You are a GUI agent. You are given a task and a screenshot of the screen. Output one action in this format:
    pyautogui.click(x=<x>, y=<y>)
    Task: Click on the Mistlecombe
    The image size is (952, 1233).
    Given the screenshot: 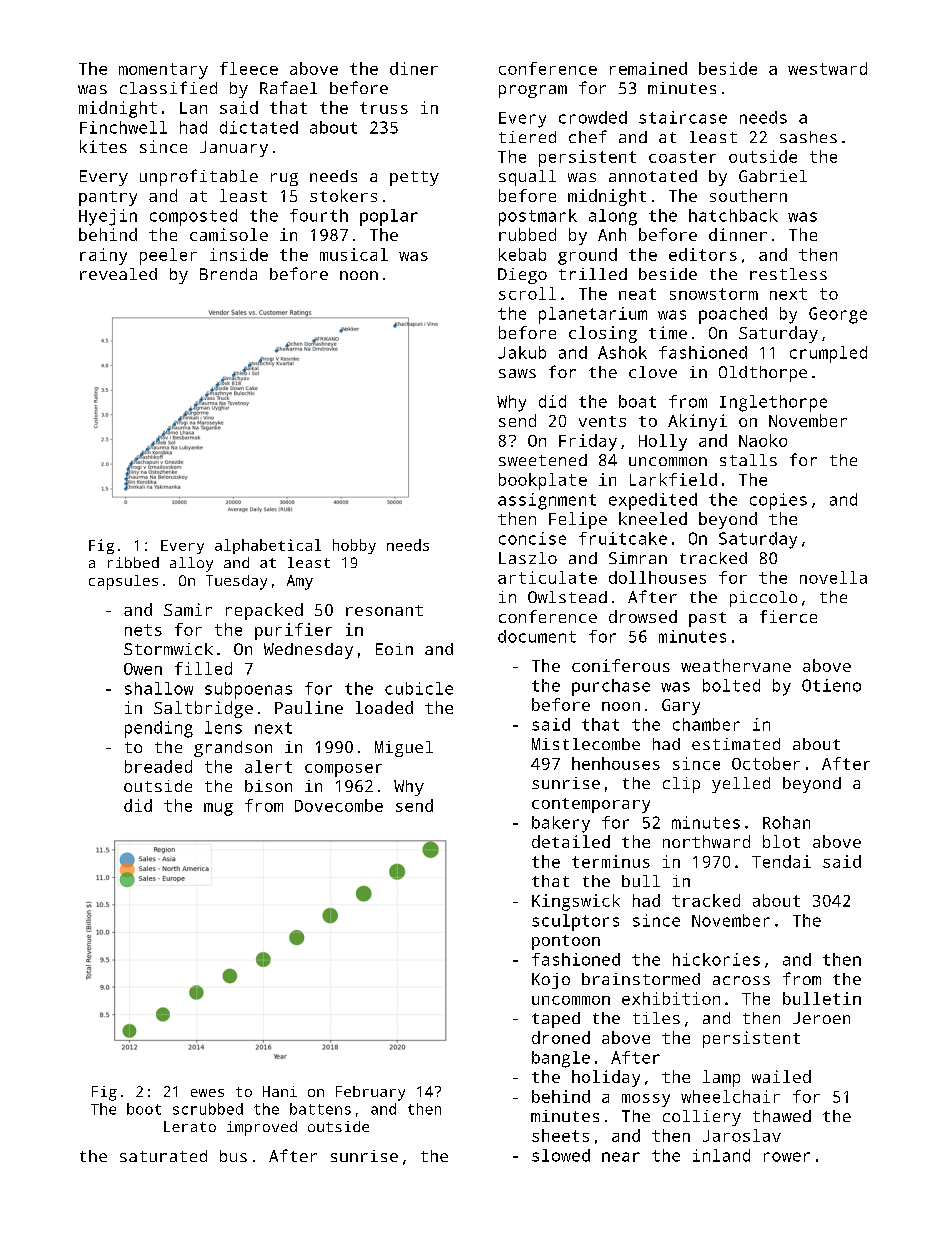 What is the action you would take?
    pyautogui.click(x=586, y=744)
